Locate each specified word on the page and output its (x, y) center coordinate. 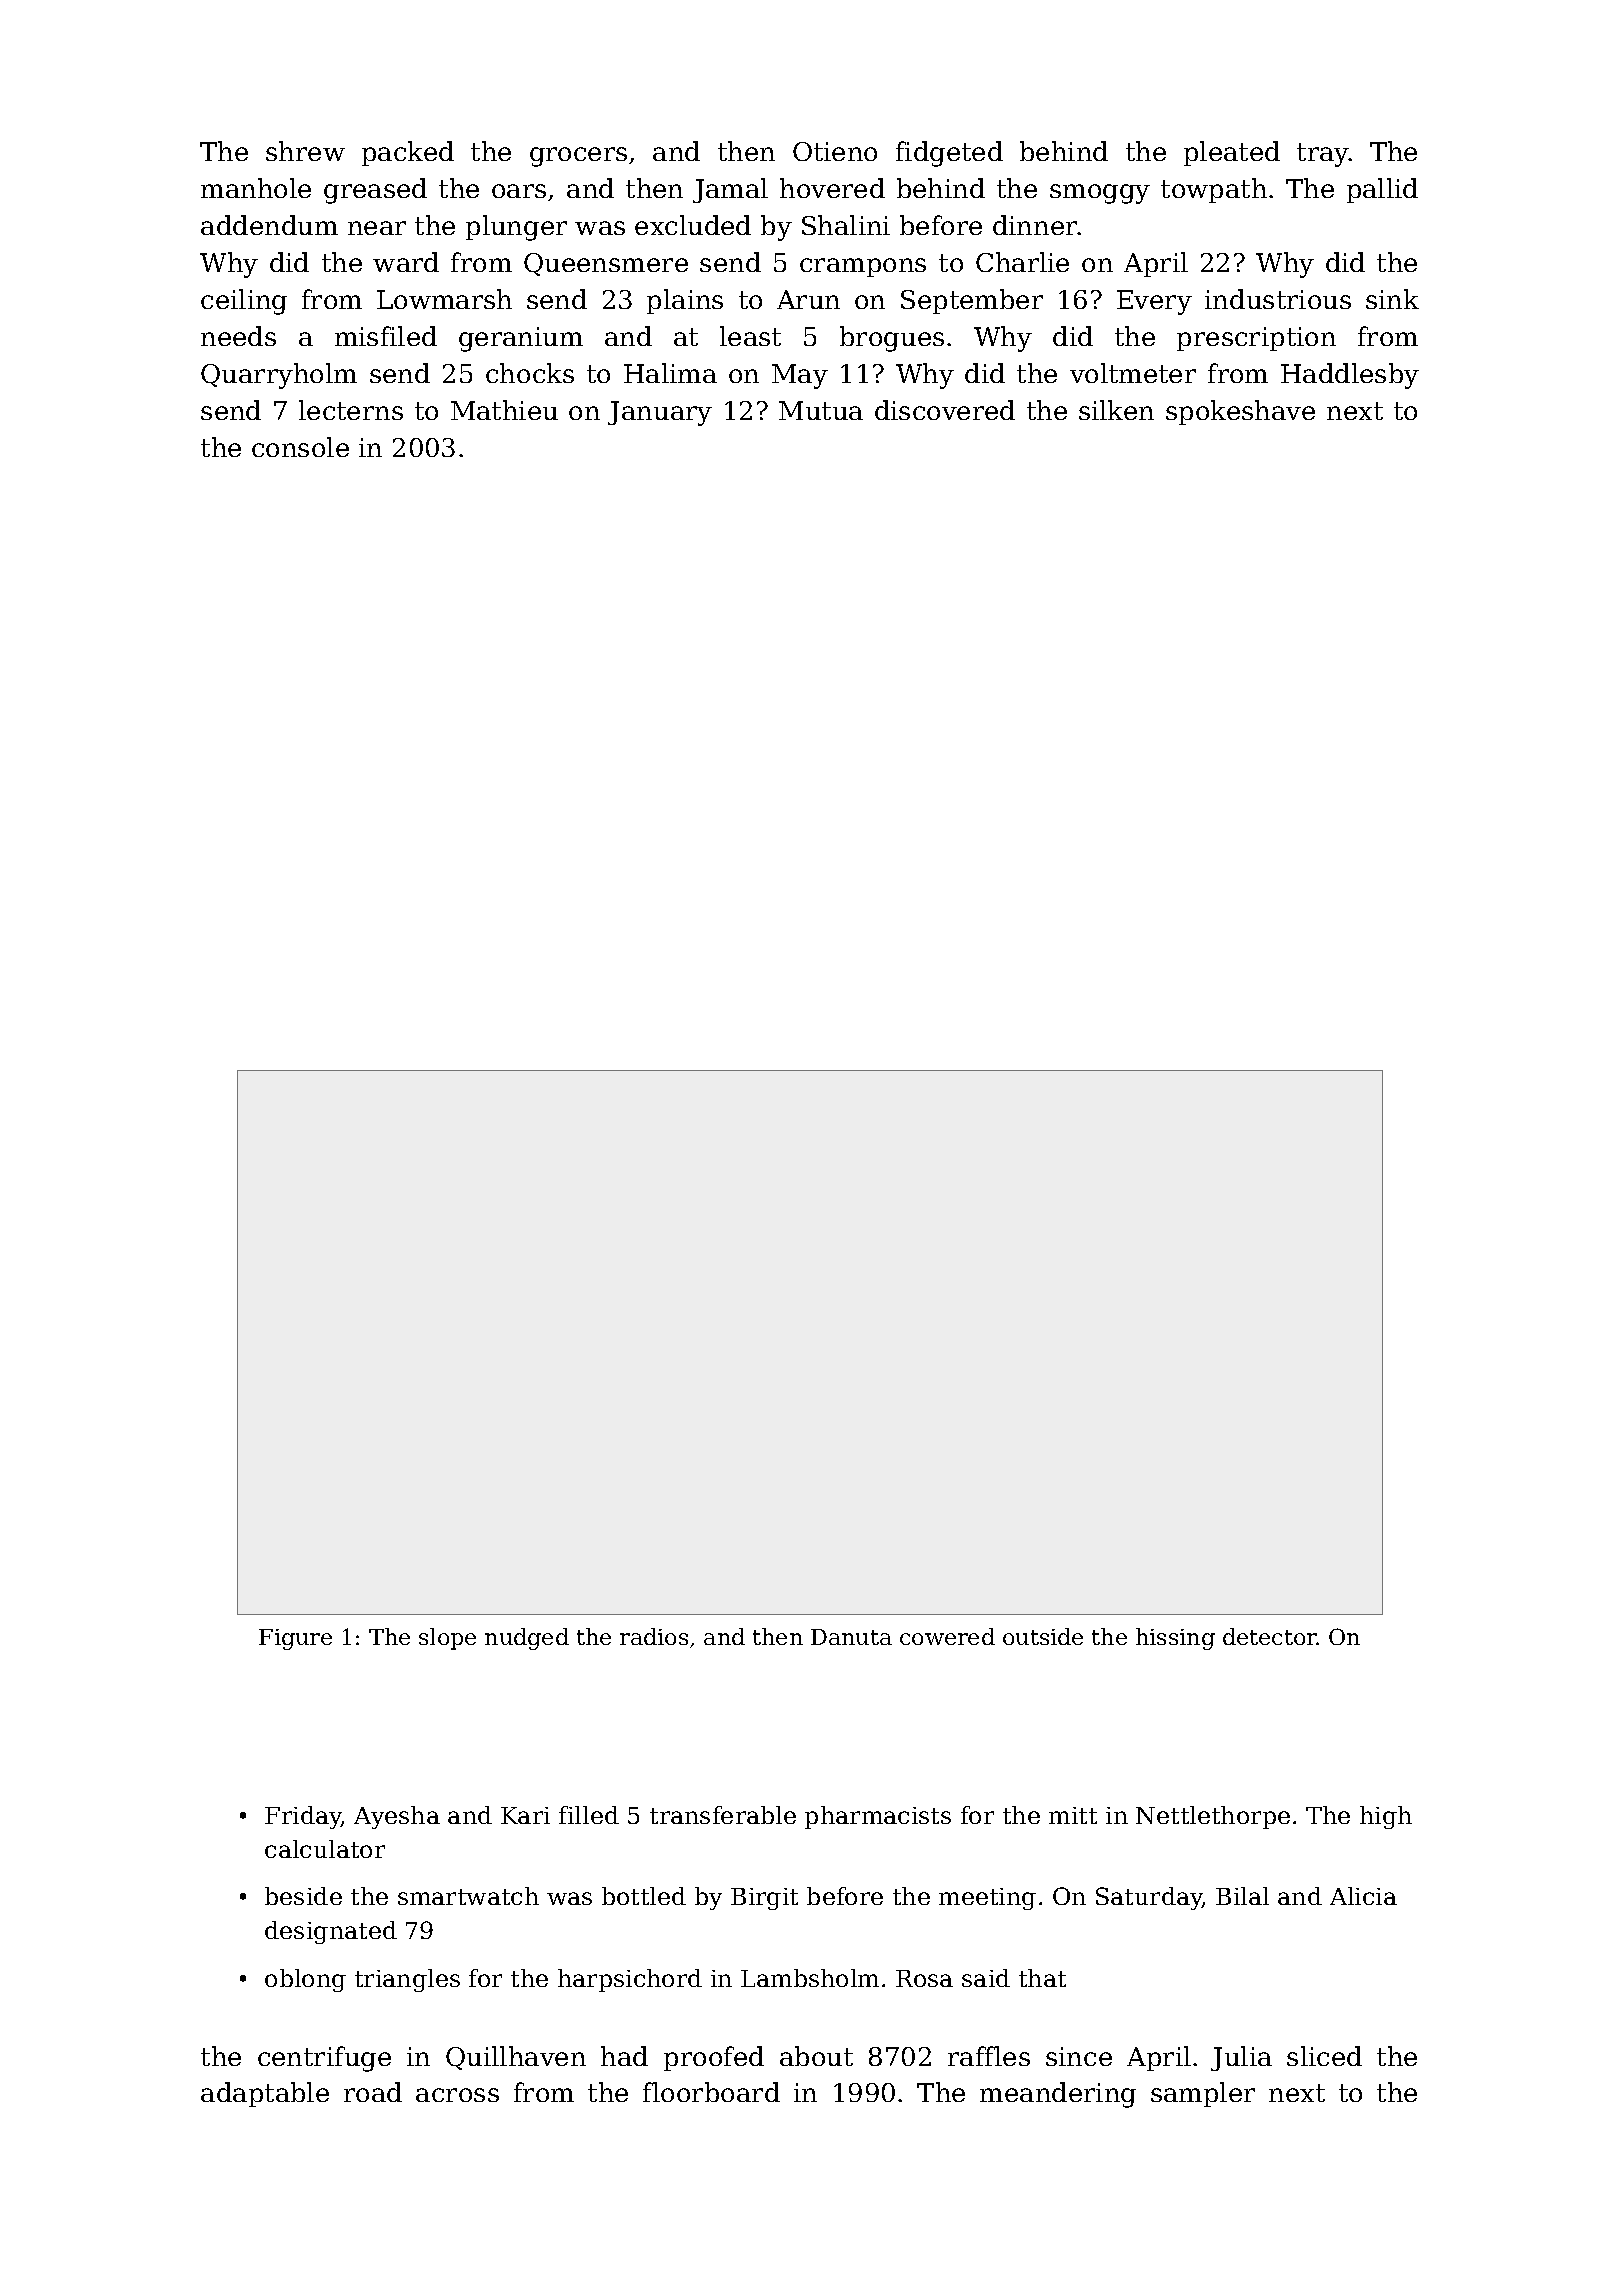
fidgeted (949, 154)
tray (1323, 155)
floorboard (711, 2092)
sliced (1324, 2056)
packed (408, 153)
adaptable (265, 2094)
